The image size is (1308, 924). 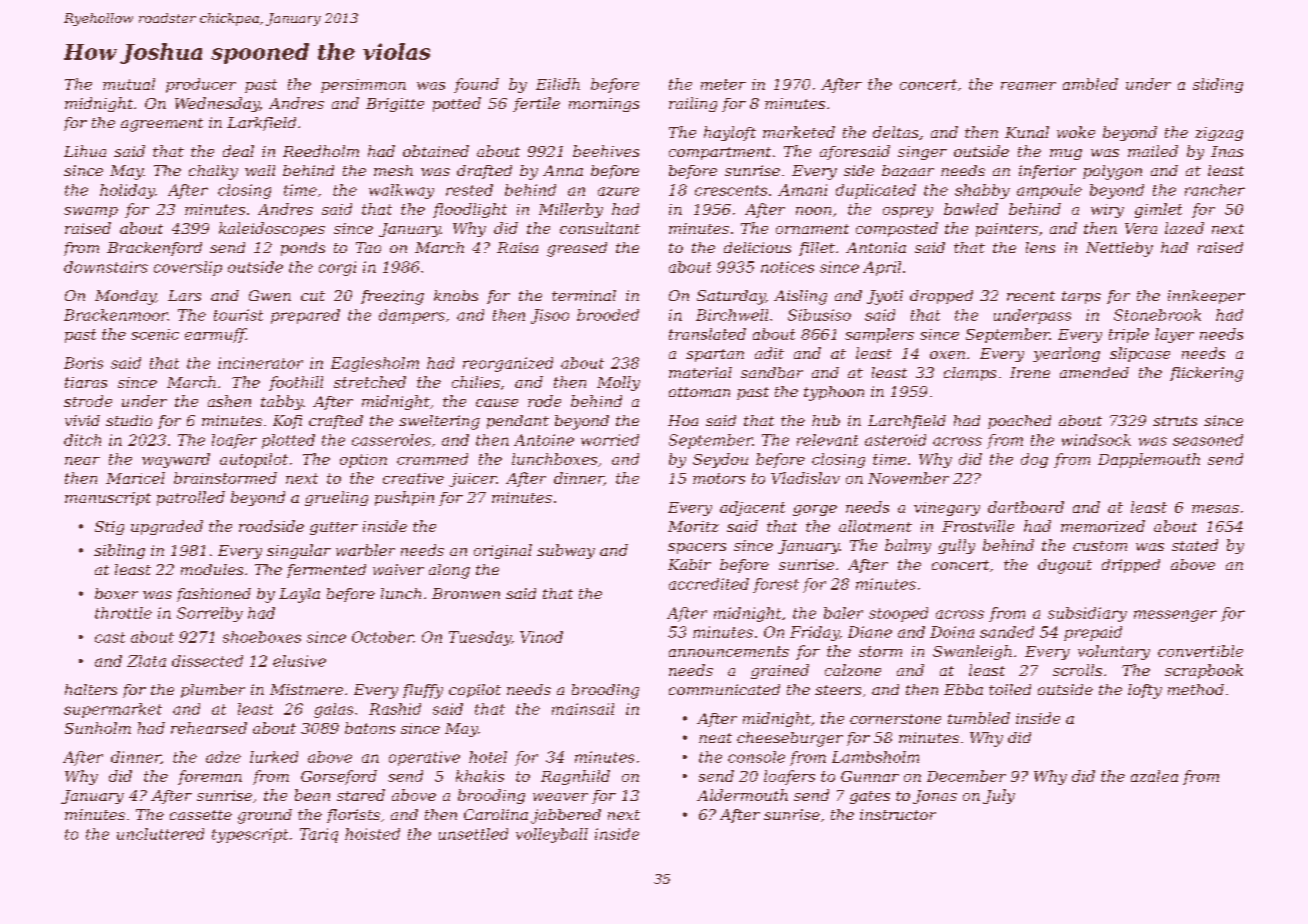 I want to click on azalea, so click(x=1154, y=776).
